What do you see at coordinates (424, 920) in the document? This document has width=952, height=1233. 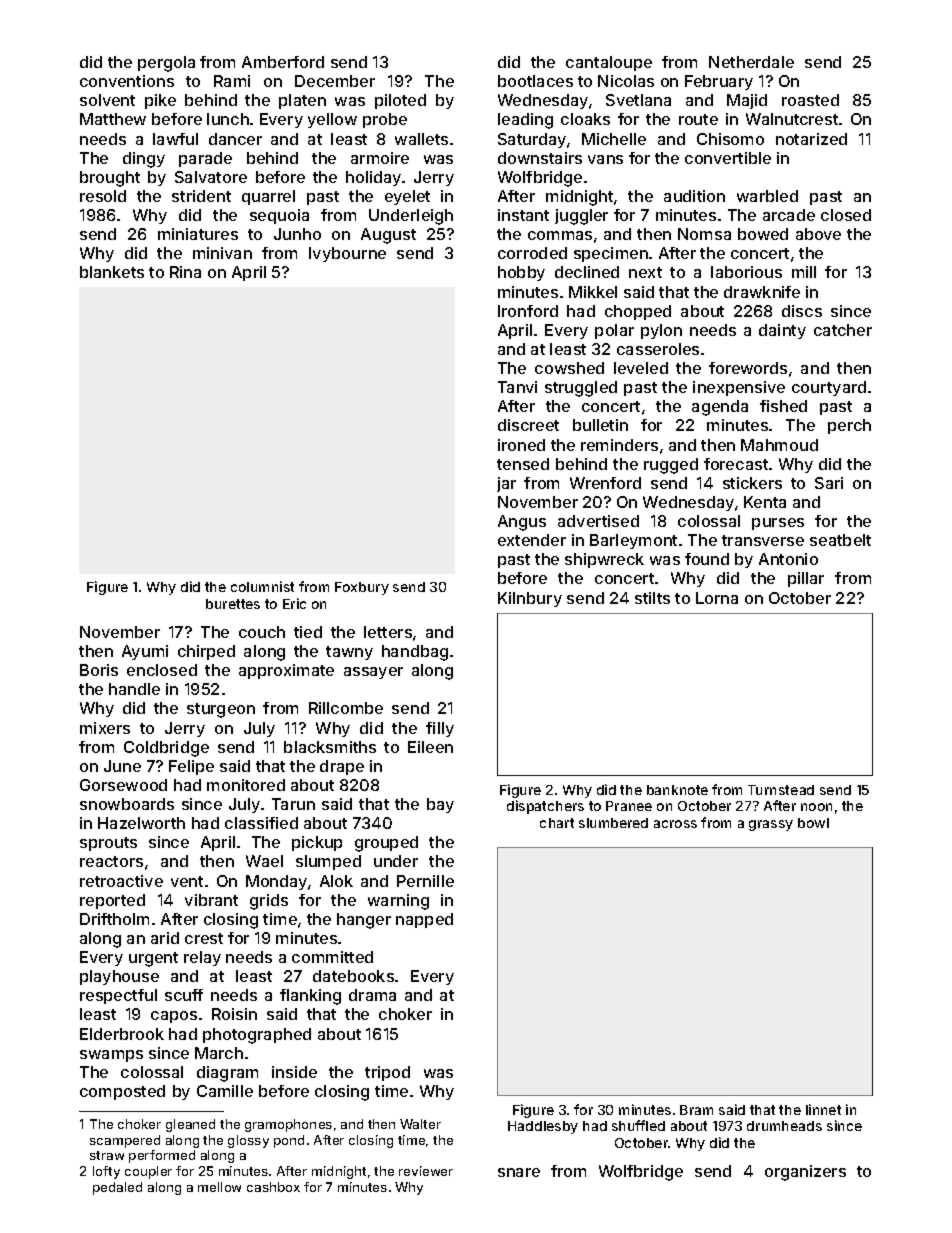 I see `napped` at bounding box center [424, 920].
